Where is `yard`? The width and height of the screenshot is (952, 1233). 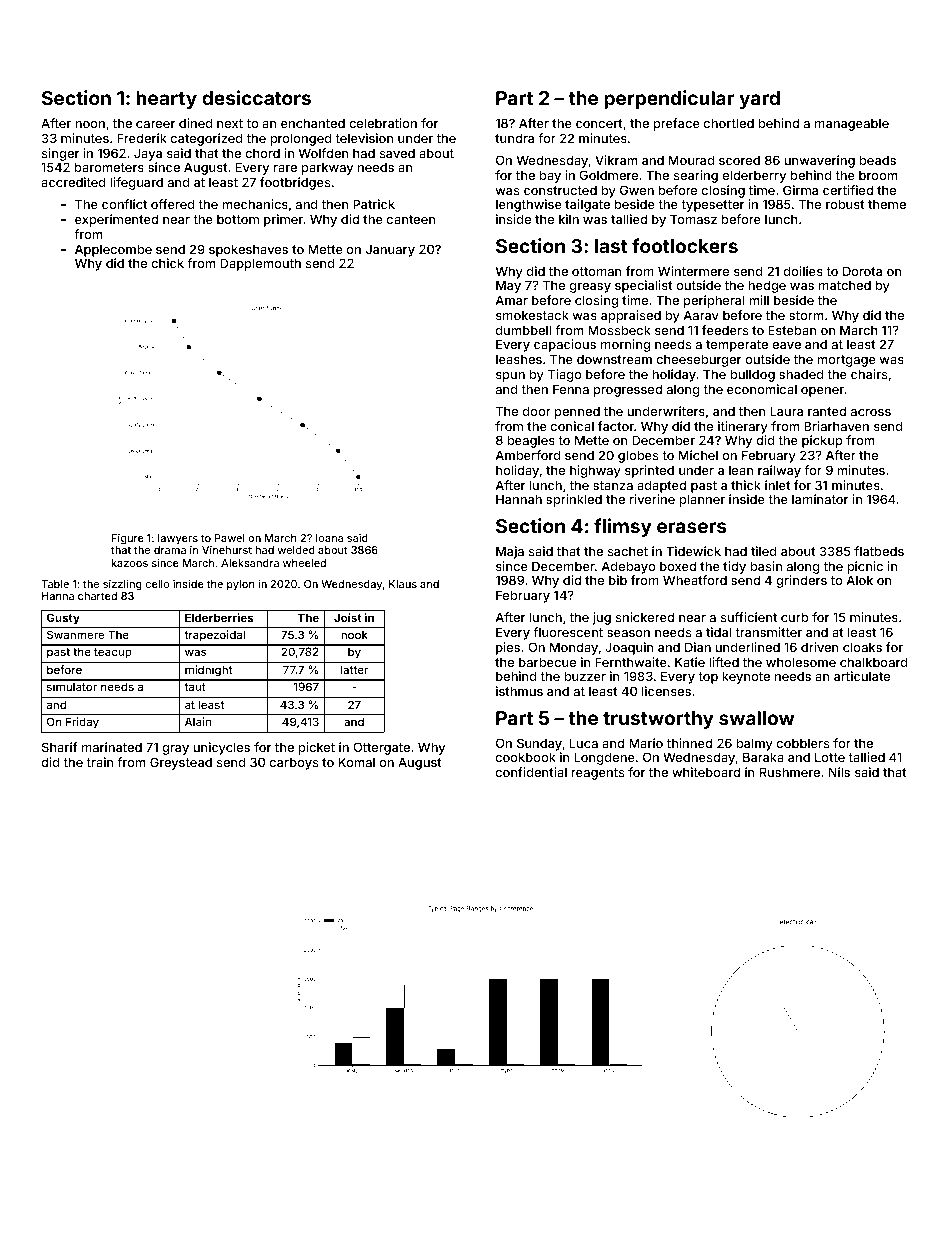 yard is located at coordinates (759, 100).
